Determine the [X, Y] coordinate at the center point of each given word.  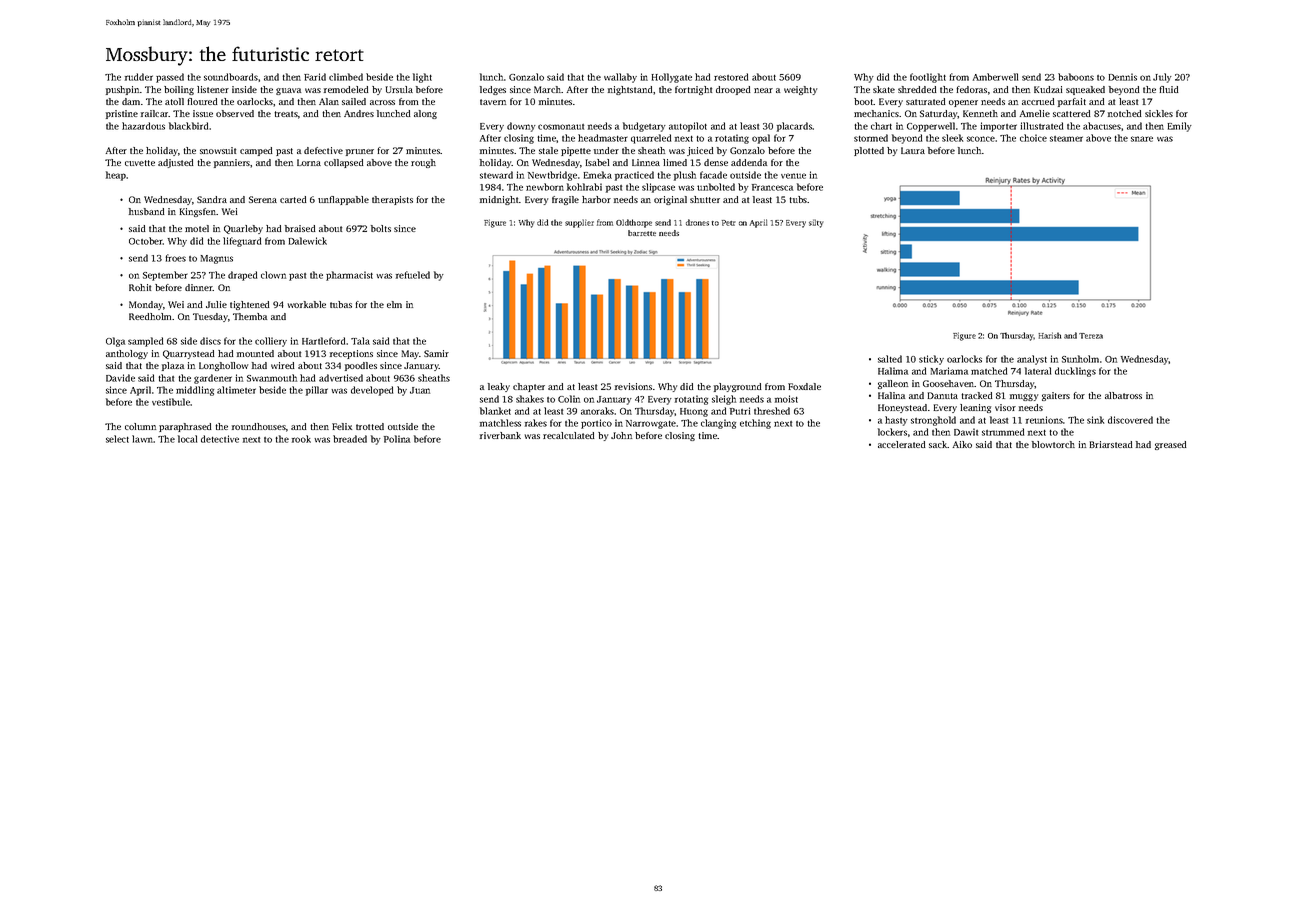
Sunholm [1080, 359]
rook [301, 439]
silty [816, 223]
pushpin [122, 90]
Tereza [1091, 336]
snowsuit [218, 150]
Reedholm [150, 316]
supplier [579, 223]
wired [283, 365]
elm [394, 304]
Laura [913, 150]
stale [548, 150]
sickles [1159, 113]
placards [795, 127]
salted [890, 359]
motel [197, 228]
